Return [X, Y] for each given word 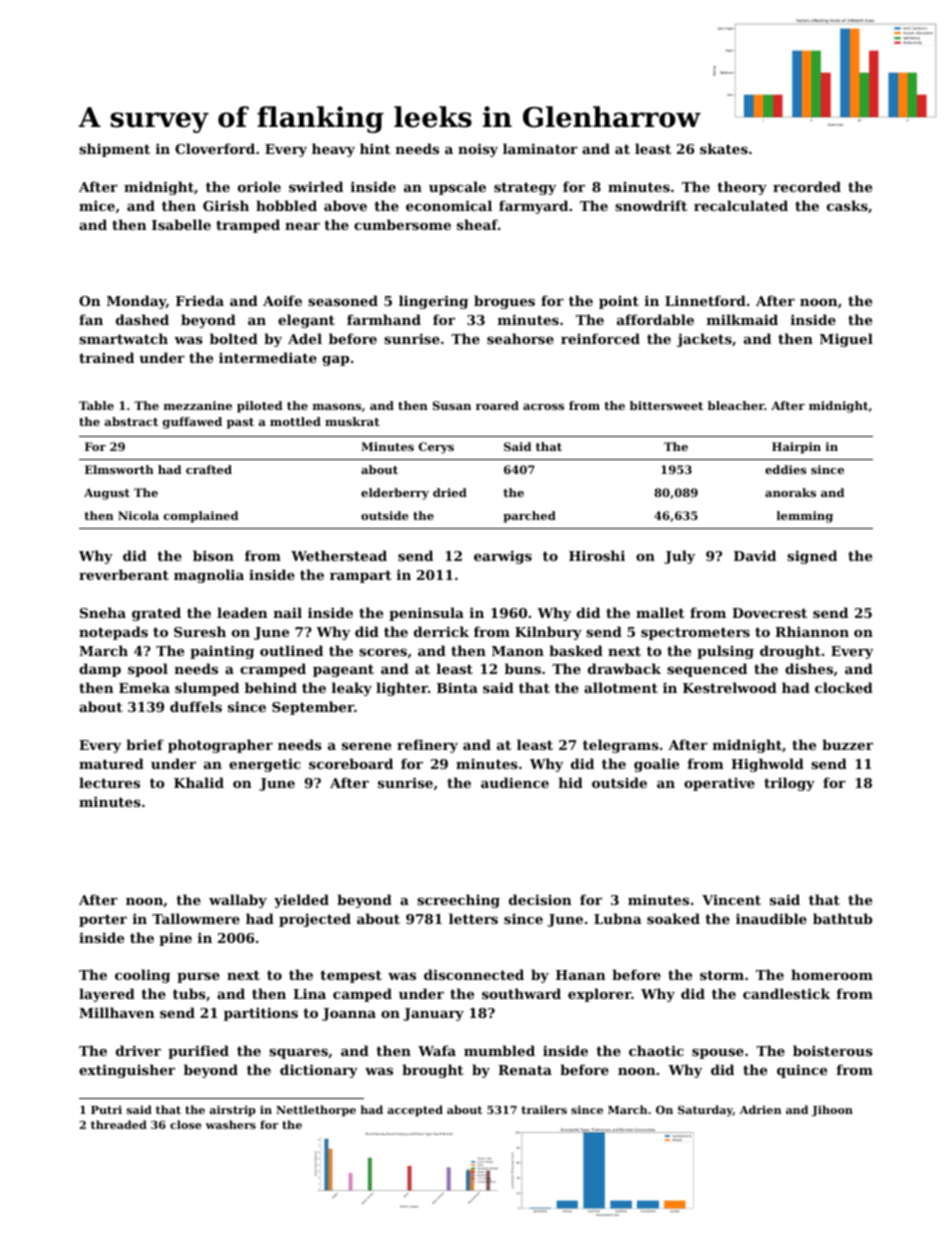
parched [529, 517]
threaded [119, 1124]
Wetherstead [339, 555]
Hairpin [796, 448]
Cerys [436, 448]
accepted [415, 1111]
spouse [718, 1054]
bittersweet [666, 405]
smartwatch [123, 338]
